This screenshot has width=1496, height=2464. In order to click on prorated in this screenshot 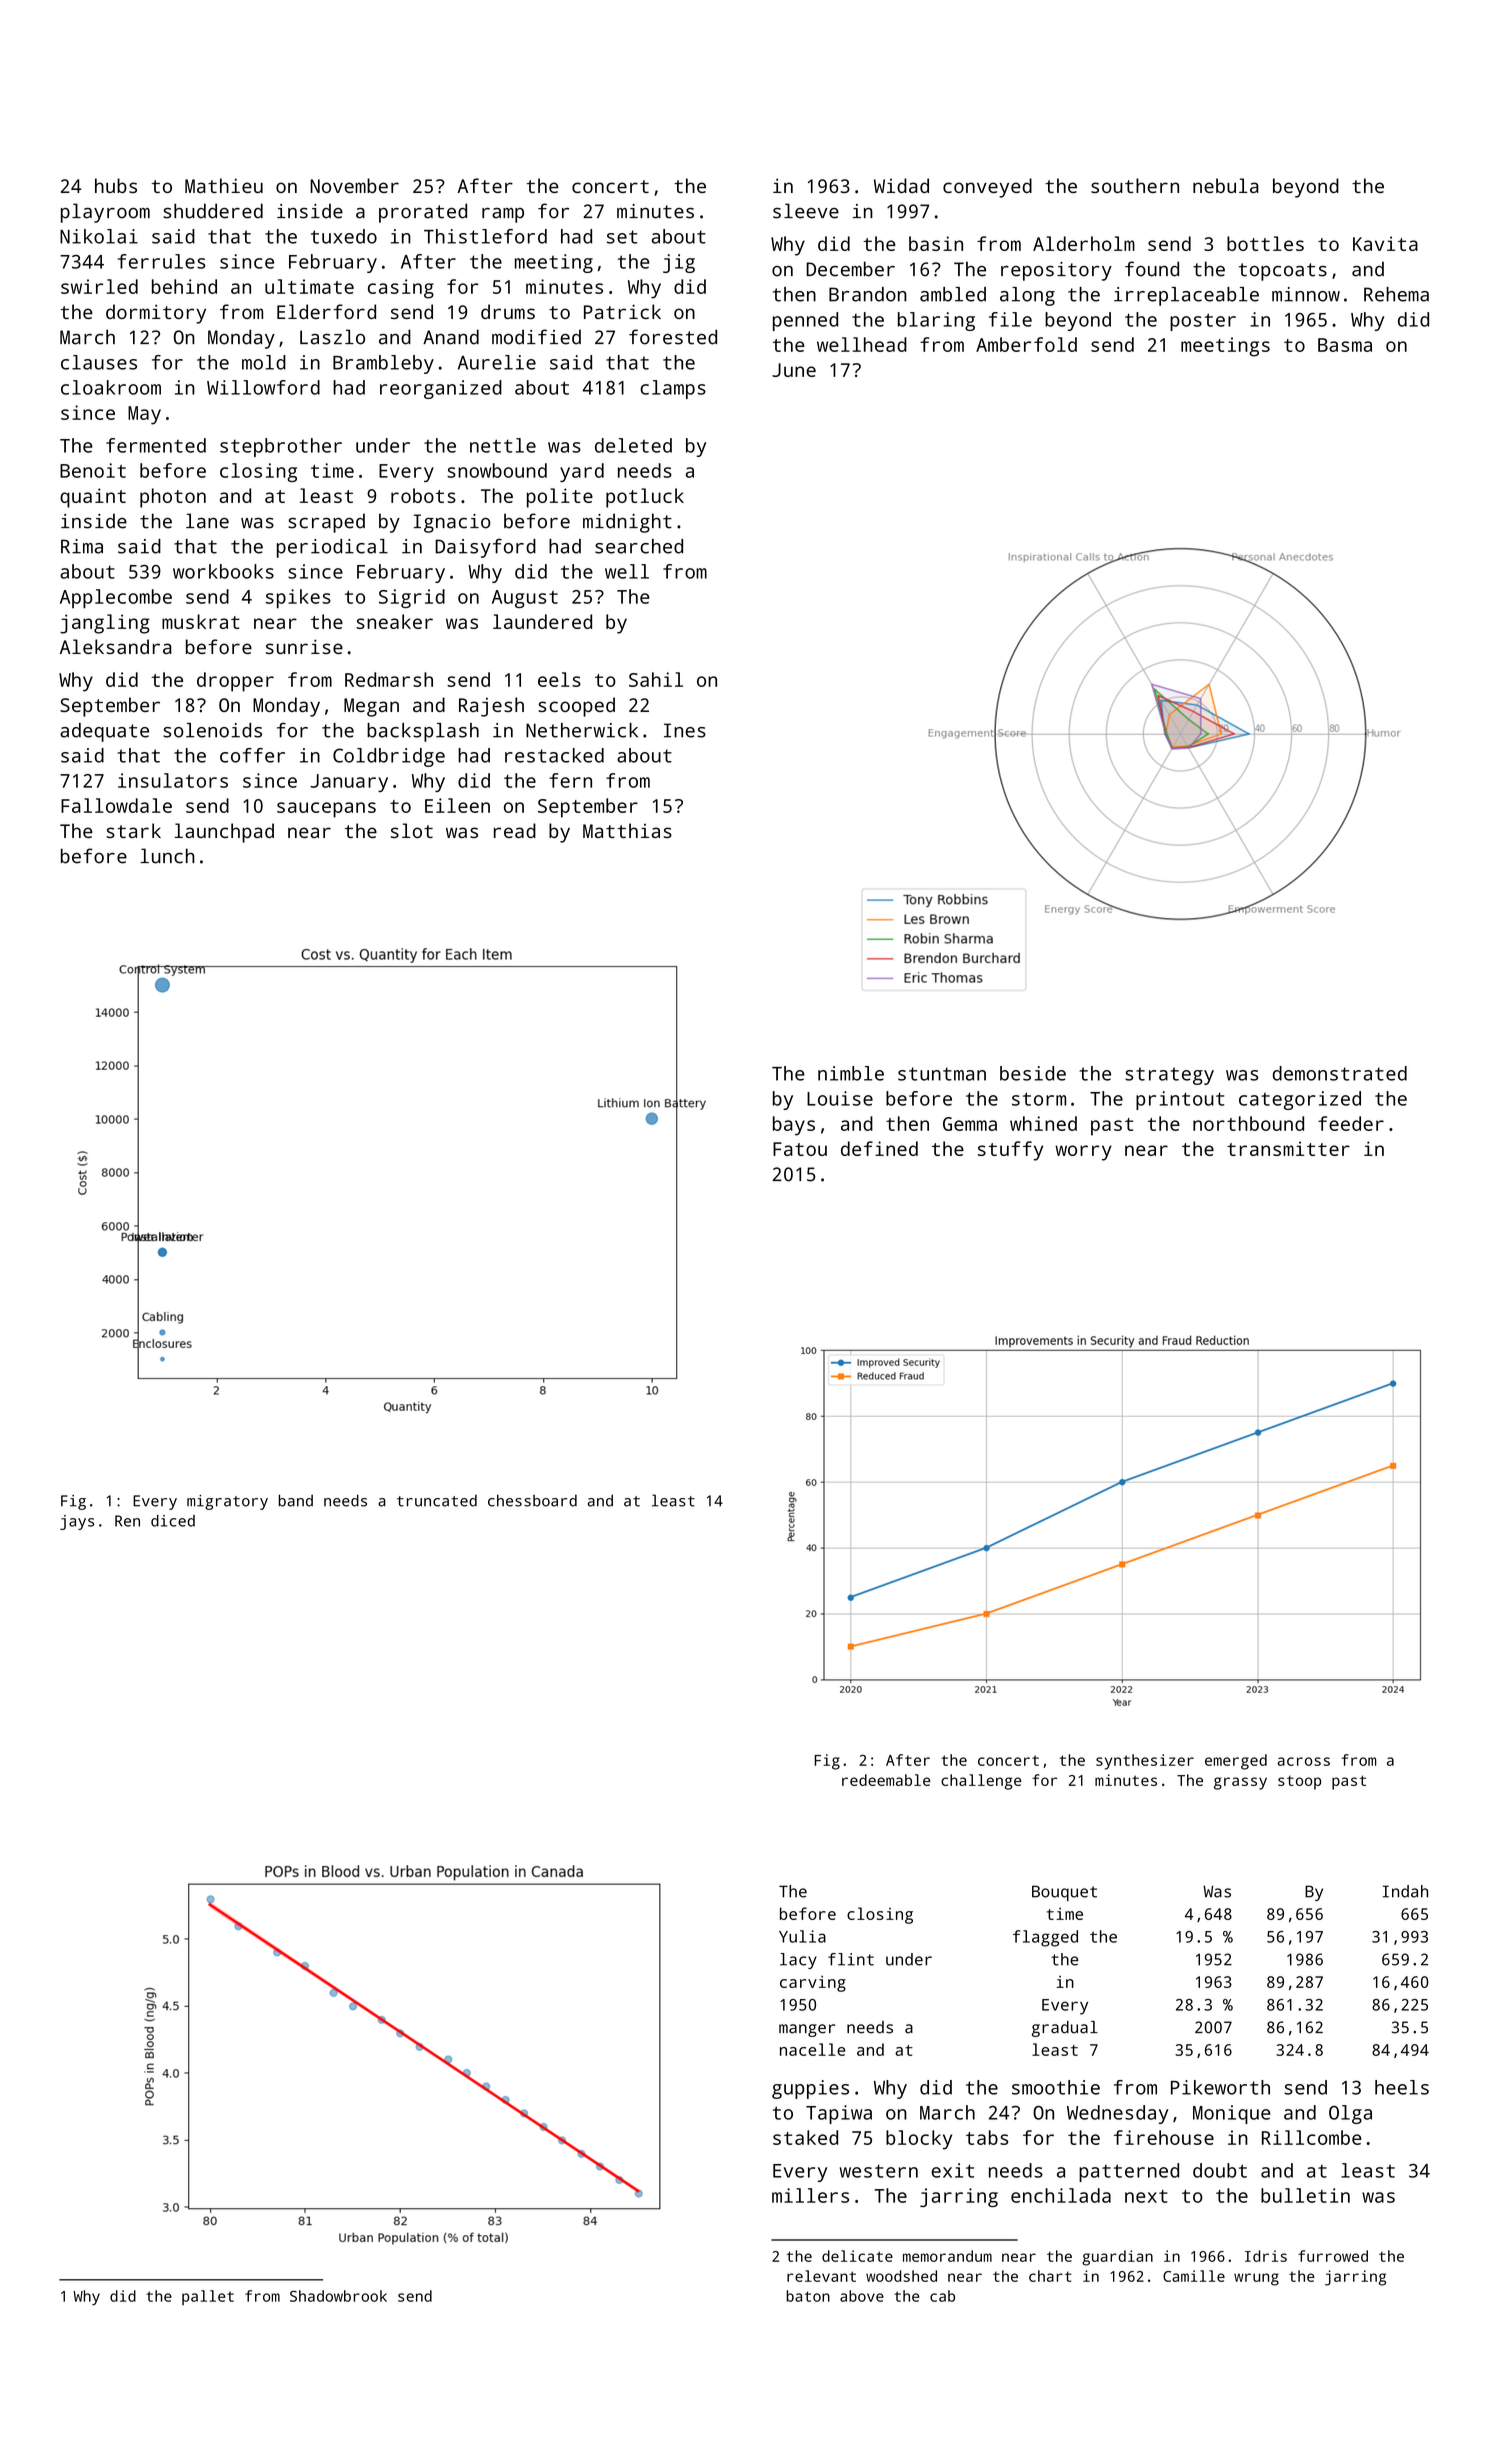, I will do `click(423, 213)`.
